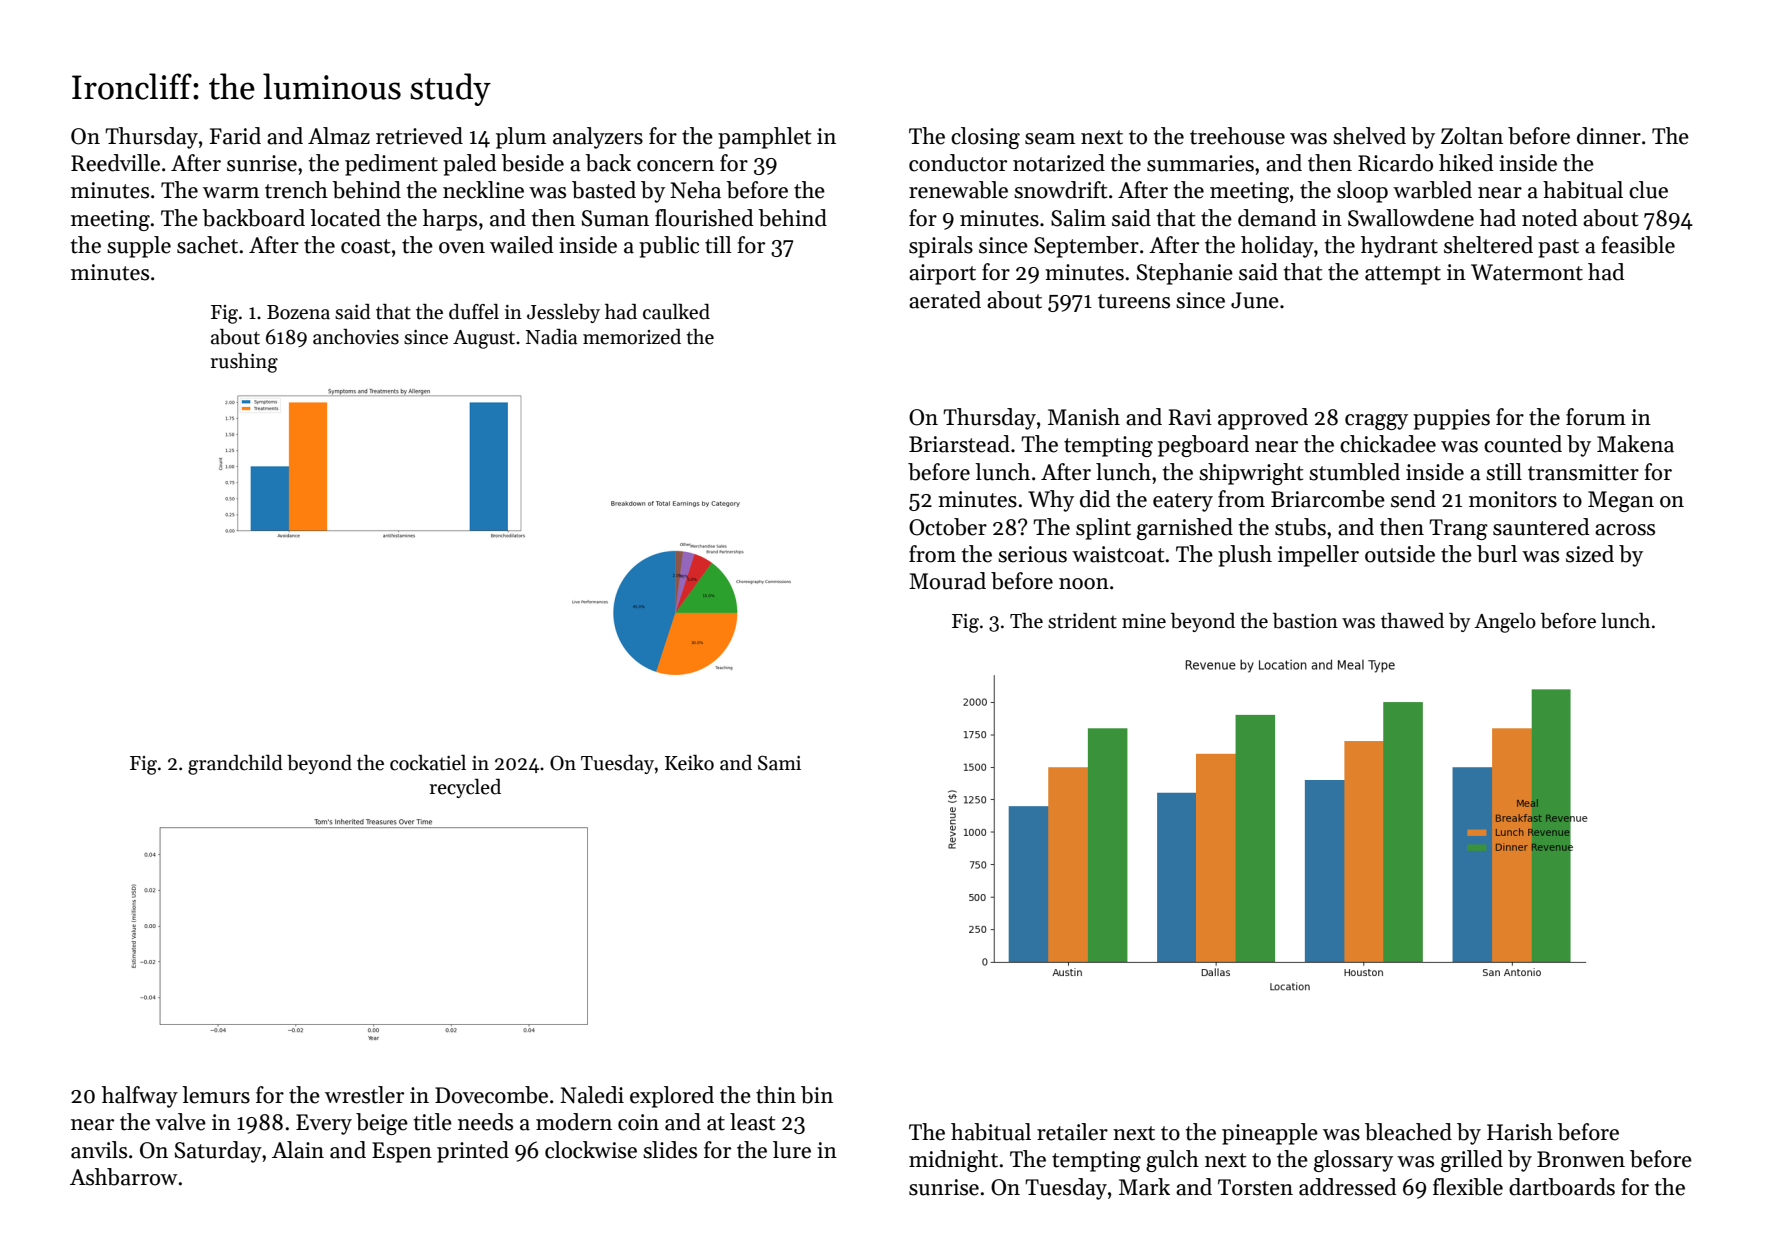  I want to click on clue, so click(1648, 190).
